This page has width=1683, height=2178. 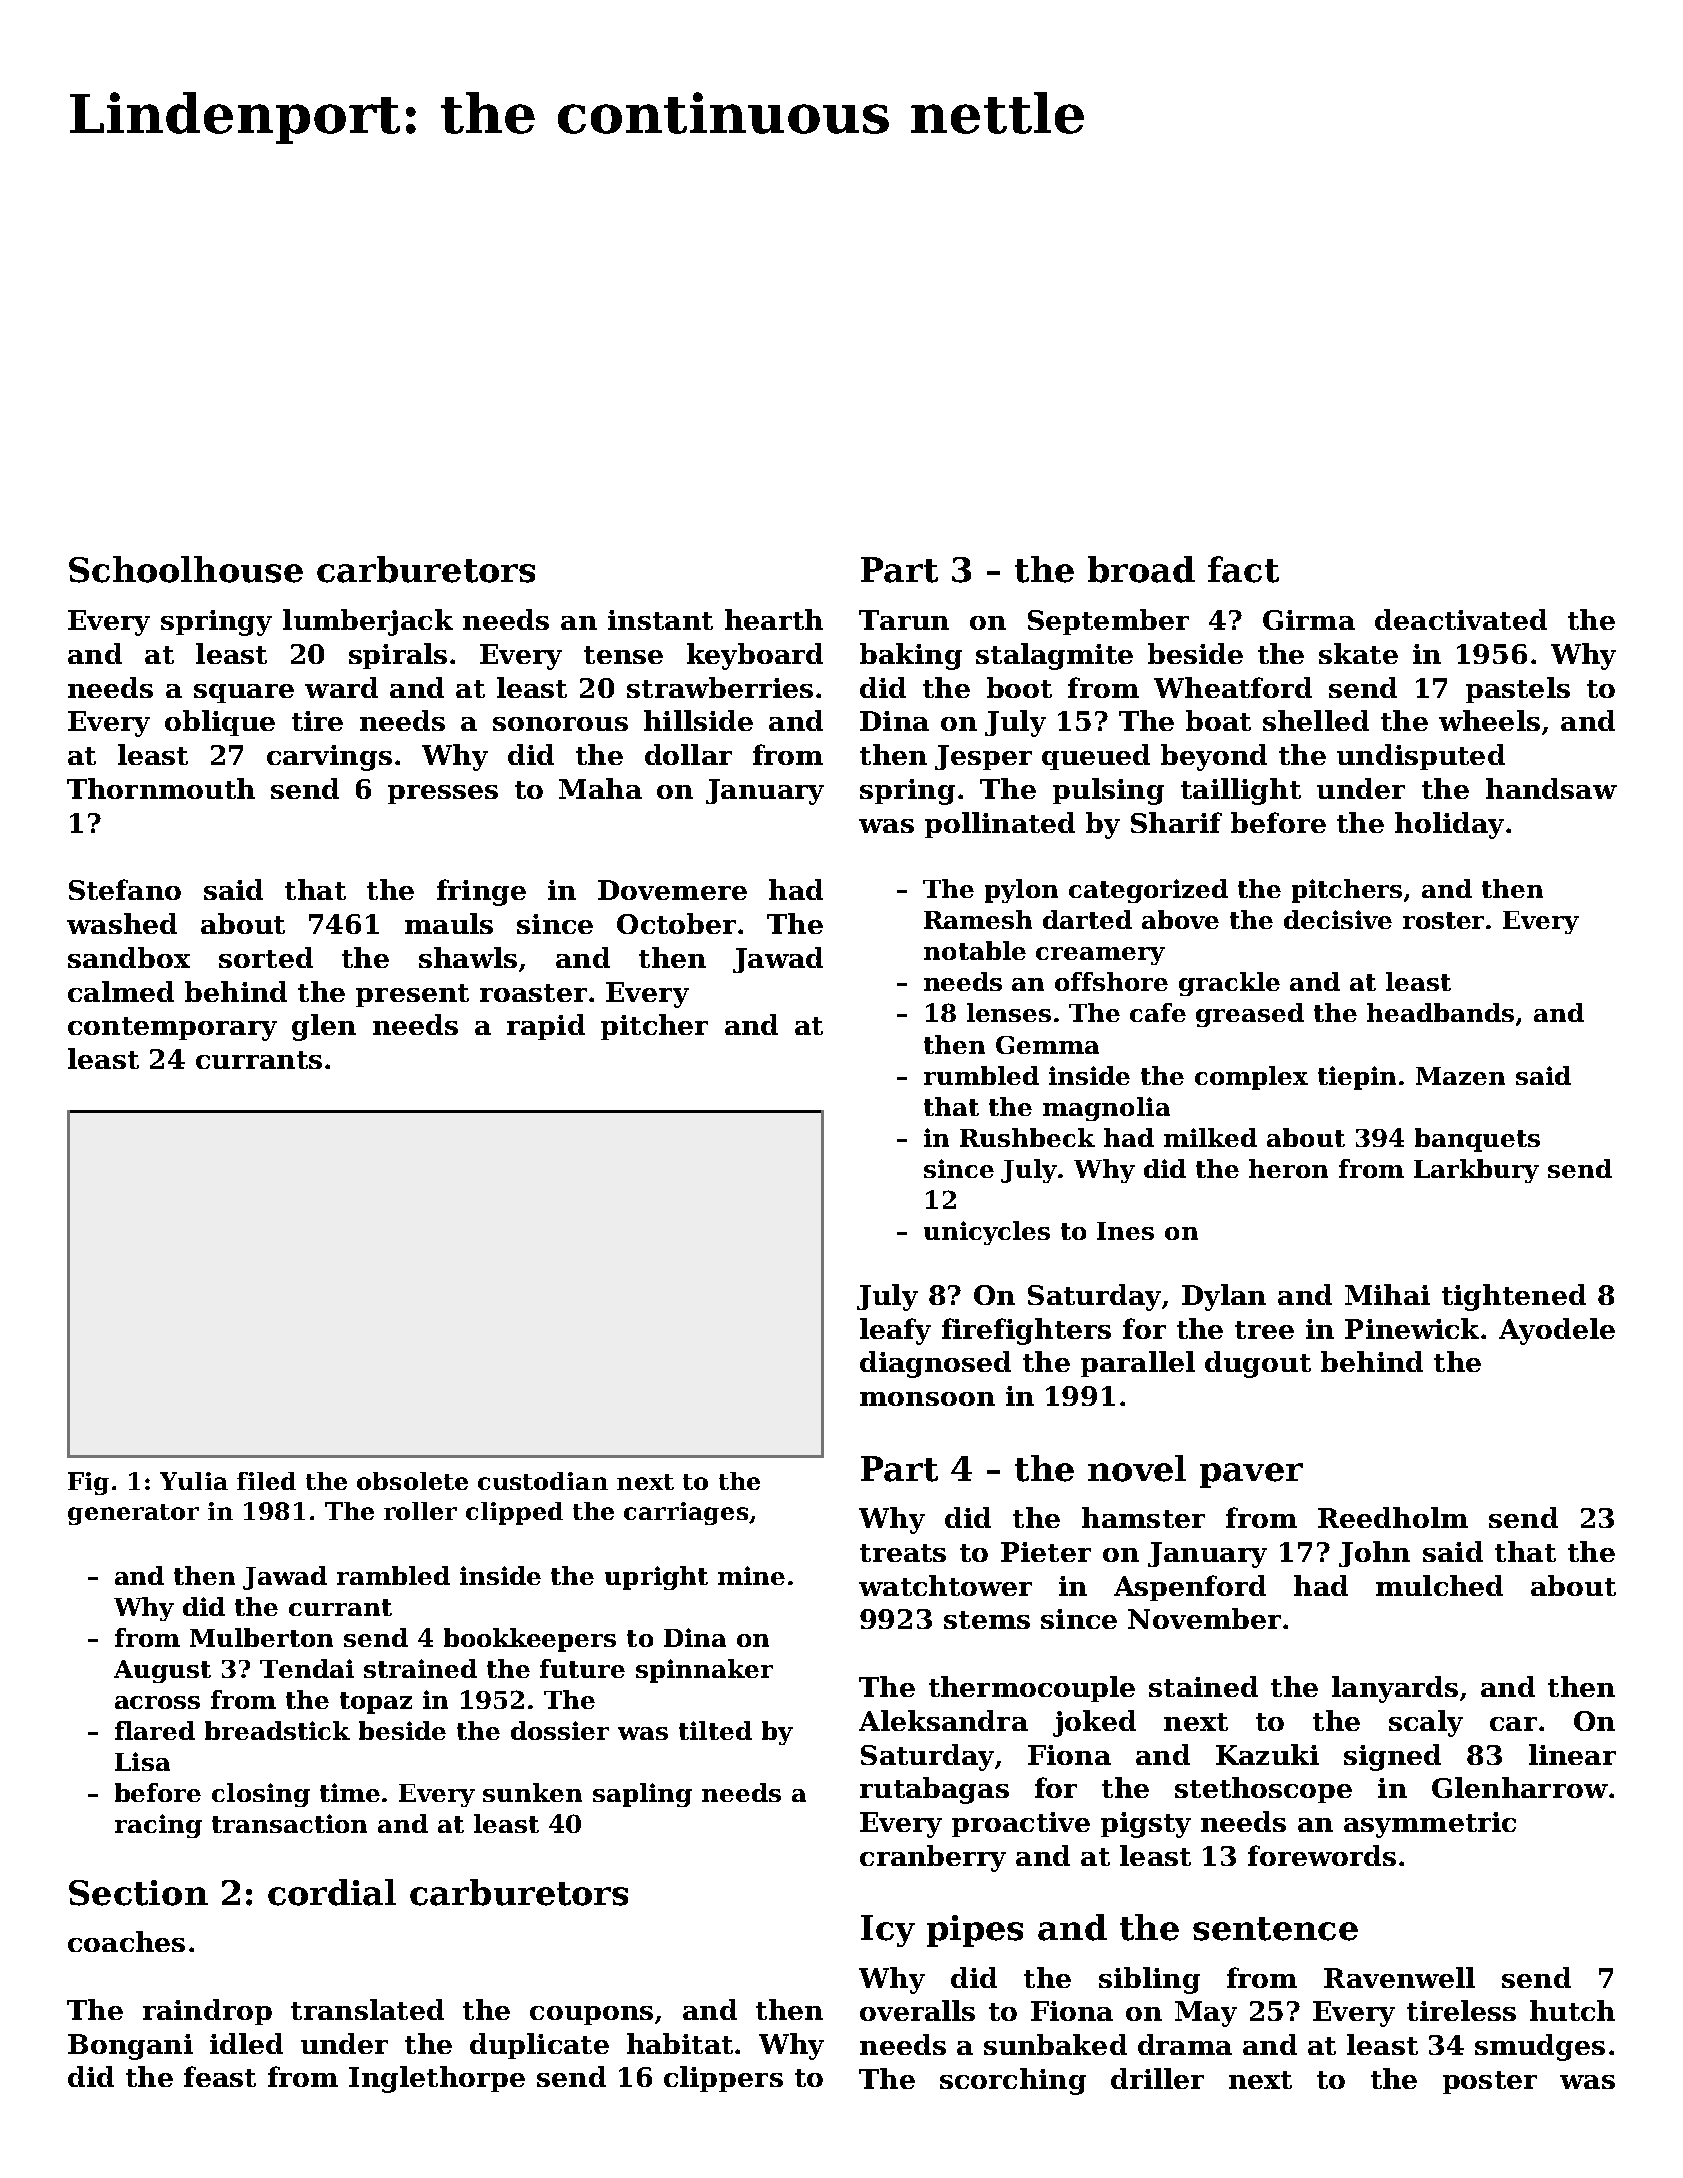 I want to click on unicycles, so click(x=987, y=1233).
